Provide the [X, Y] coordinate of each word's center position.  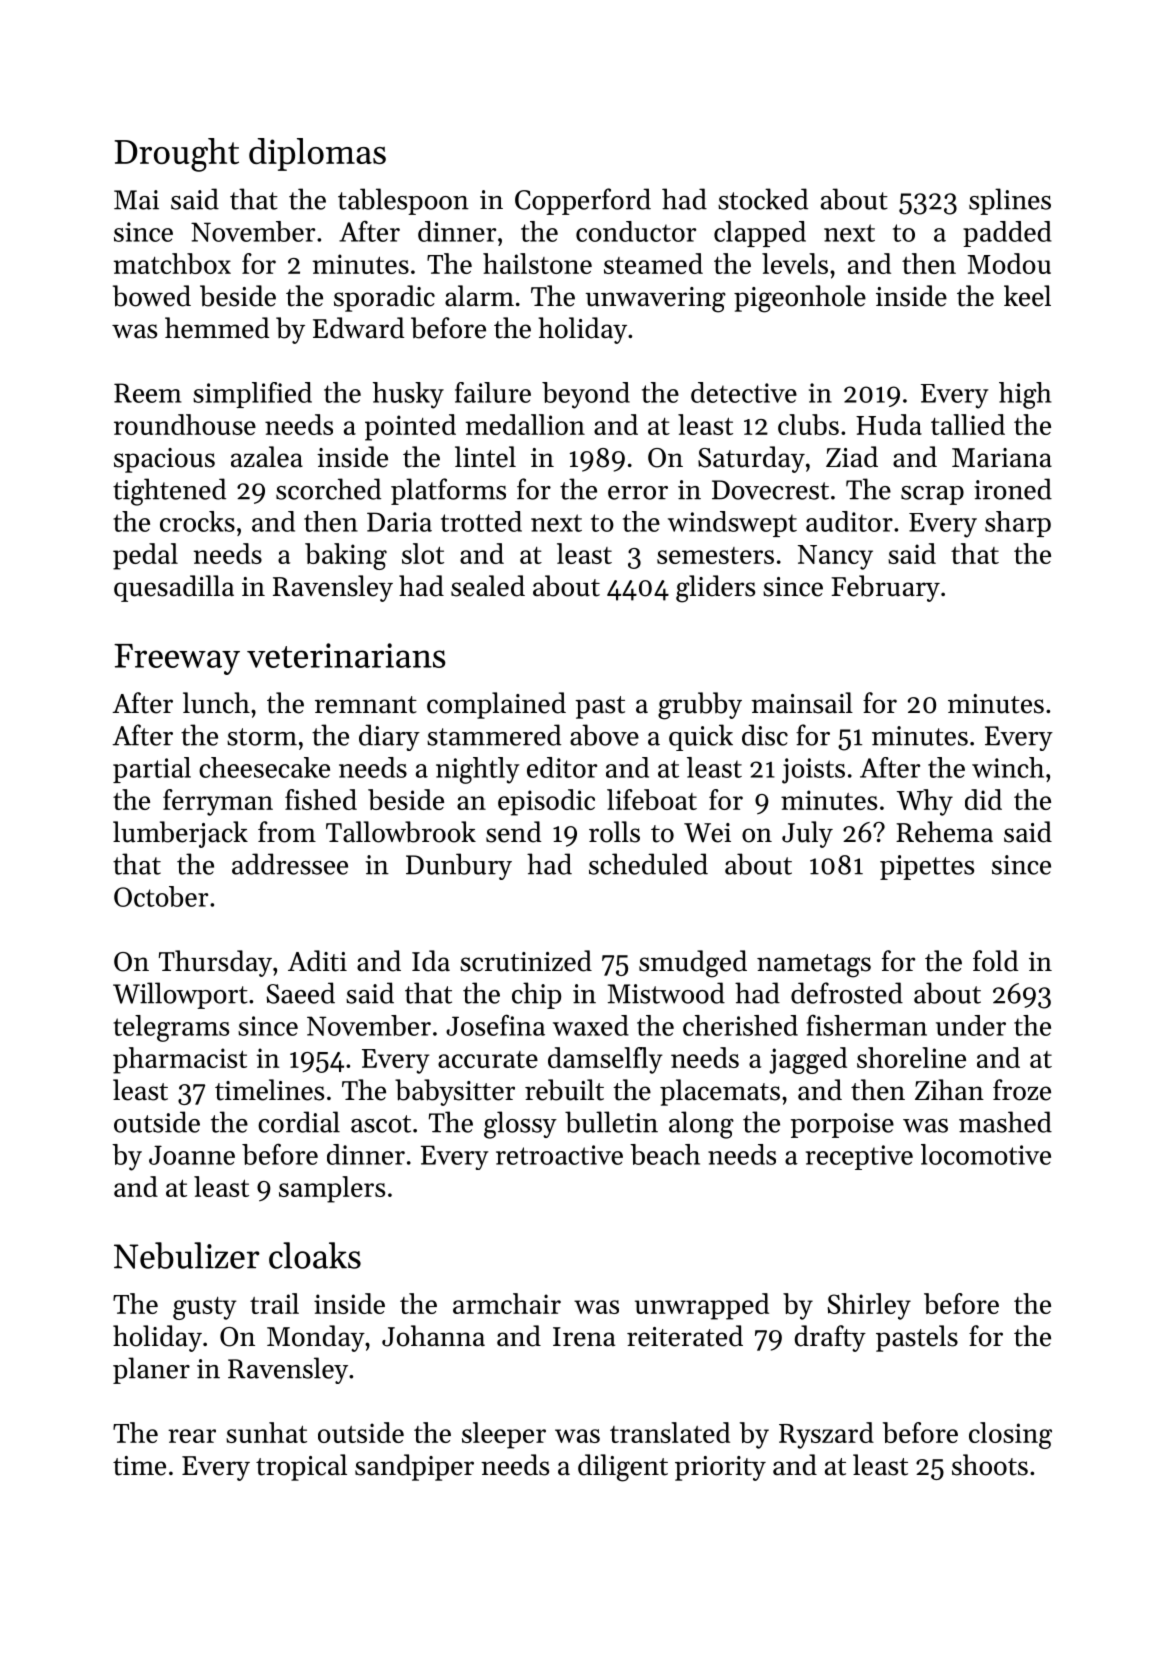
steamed [653, 263]
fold [995, 961]
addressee [290, 864]
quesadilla [174, 588]
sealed [488, 586]
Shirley [869, 1306]
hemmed [217, 328]
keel [1027, 296]
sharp [1018, 524]
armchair [507, 1303]
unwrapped [702, 1306]
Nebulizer [187, 1255]
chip [536, 995]
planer [151, 1370]
